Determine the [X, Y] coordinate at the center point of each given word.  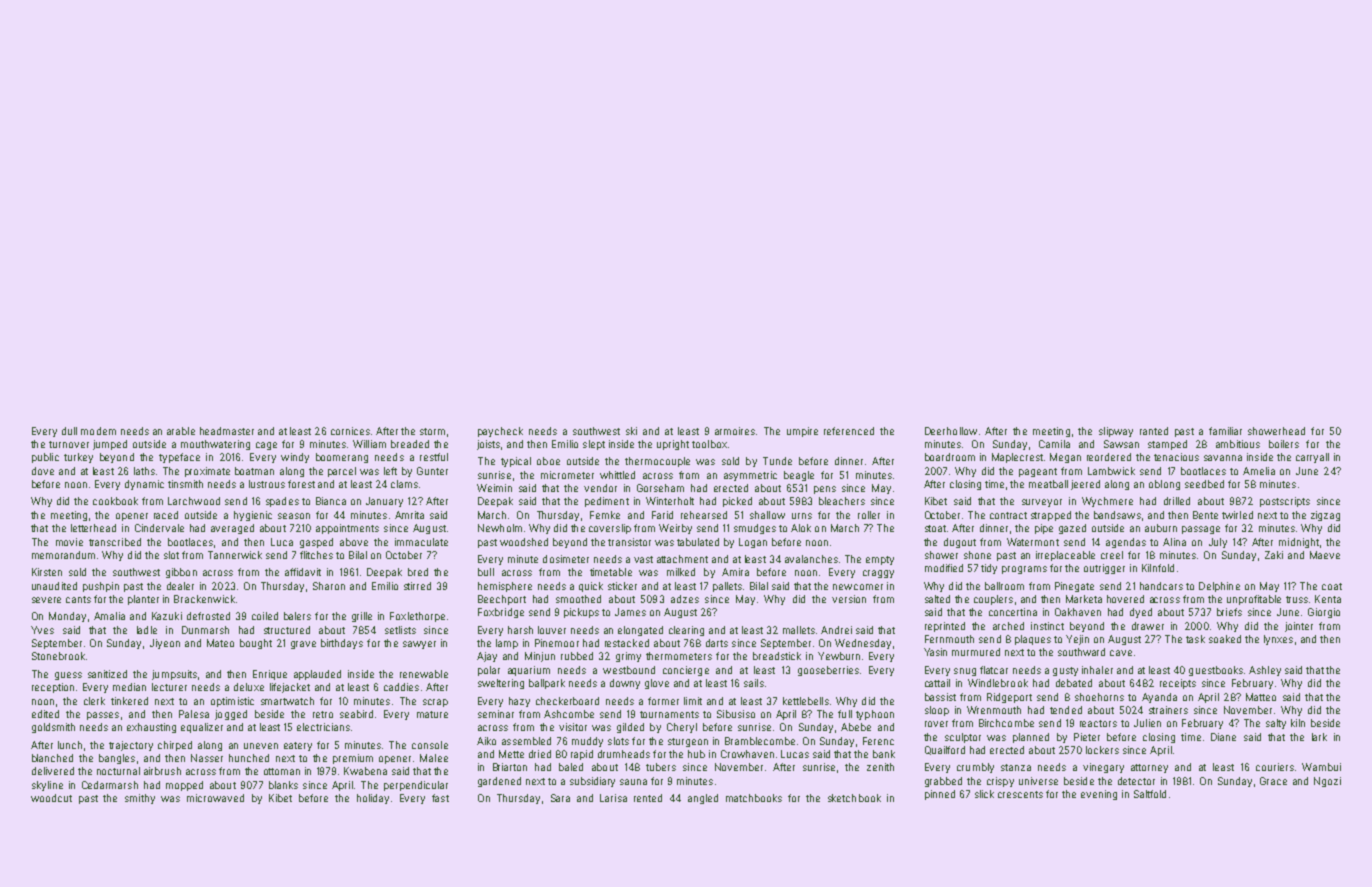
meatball [1048, 484]
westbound [629, 670]
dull [69, 431]
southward [1081, 652]
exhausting [151, 728]
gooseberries [828, 671]
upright [673, 445]
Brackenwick [204, 599]
